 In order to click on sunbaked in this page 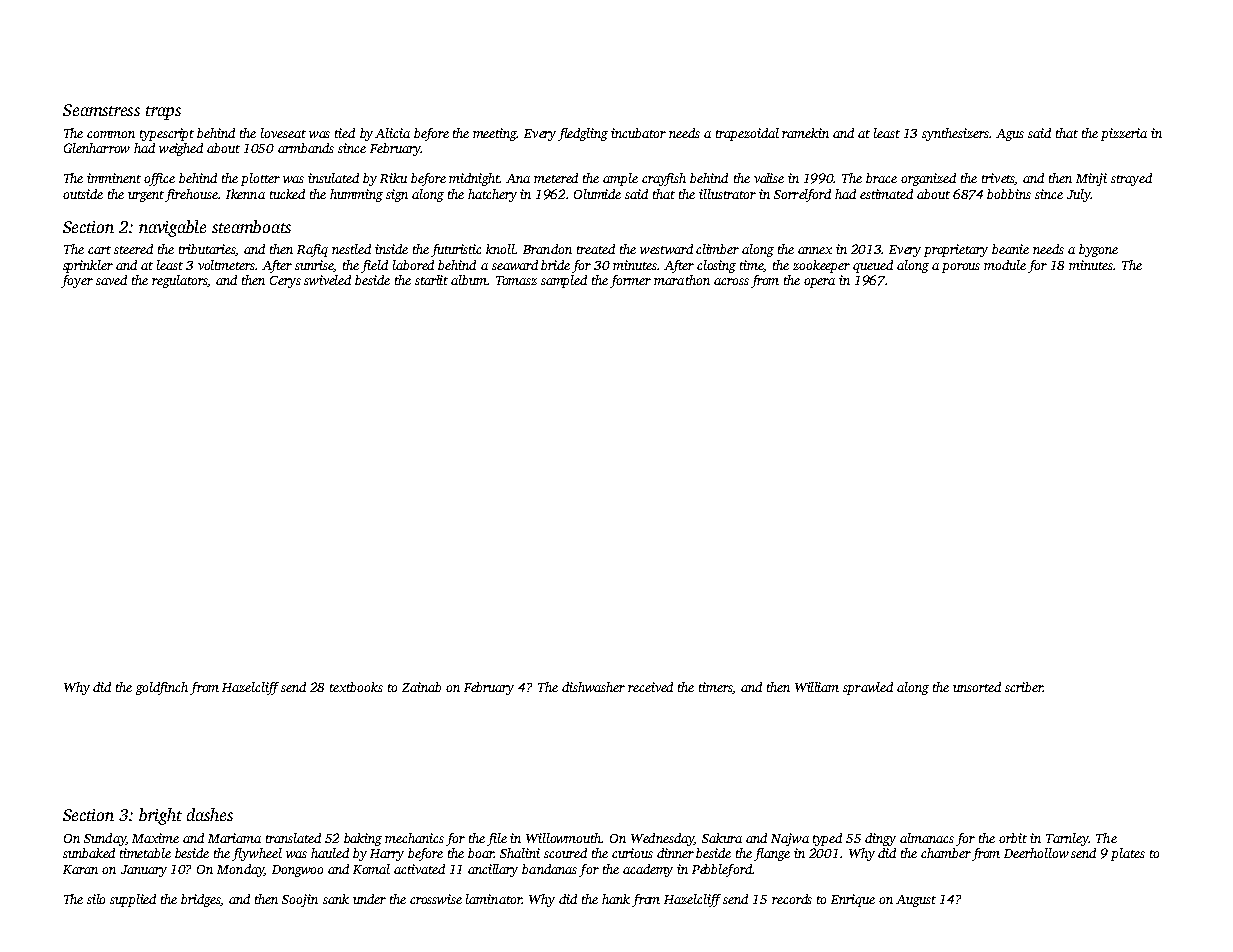, I will do `click(89, 853)`.
